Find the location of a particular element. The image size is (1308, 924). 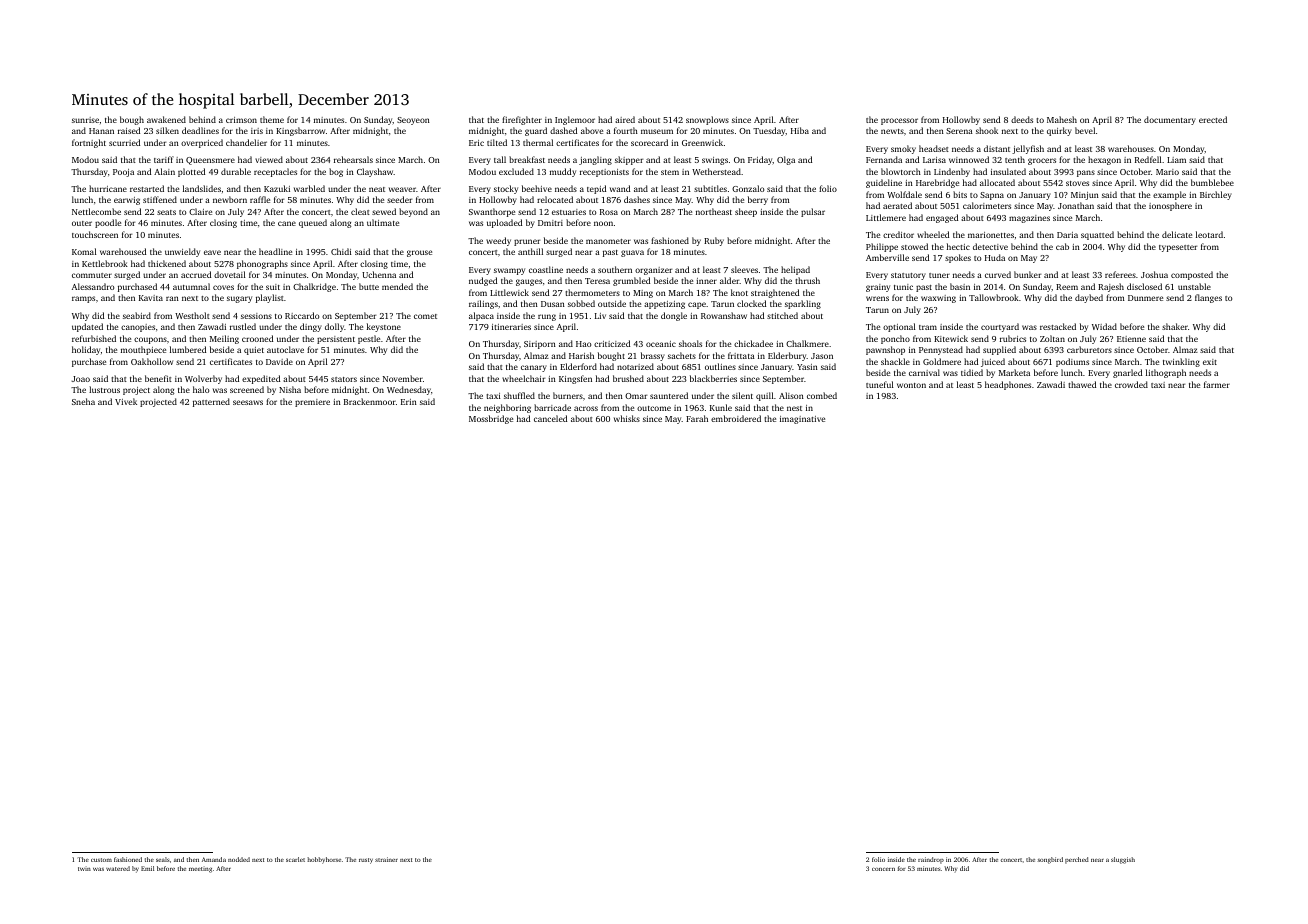

aired is located at coordinates (625, 119).
